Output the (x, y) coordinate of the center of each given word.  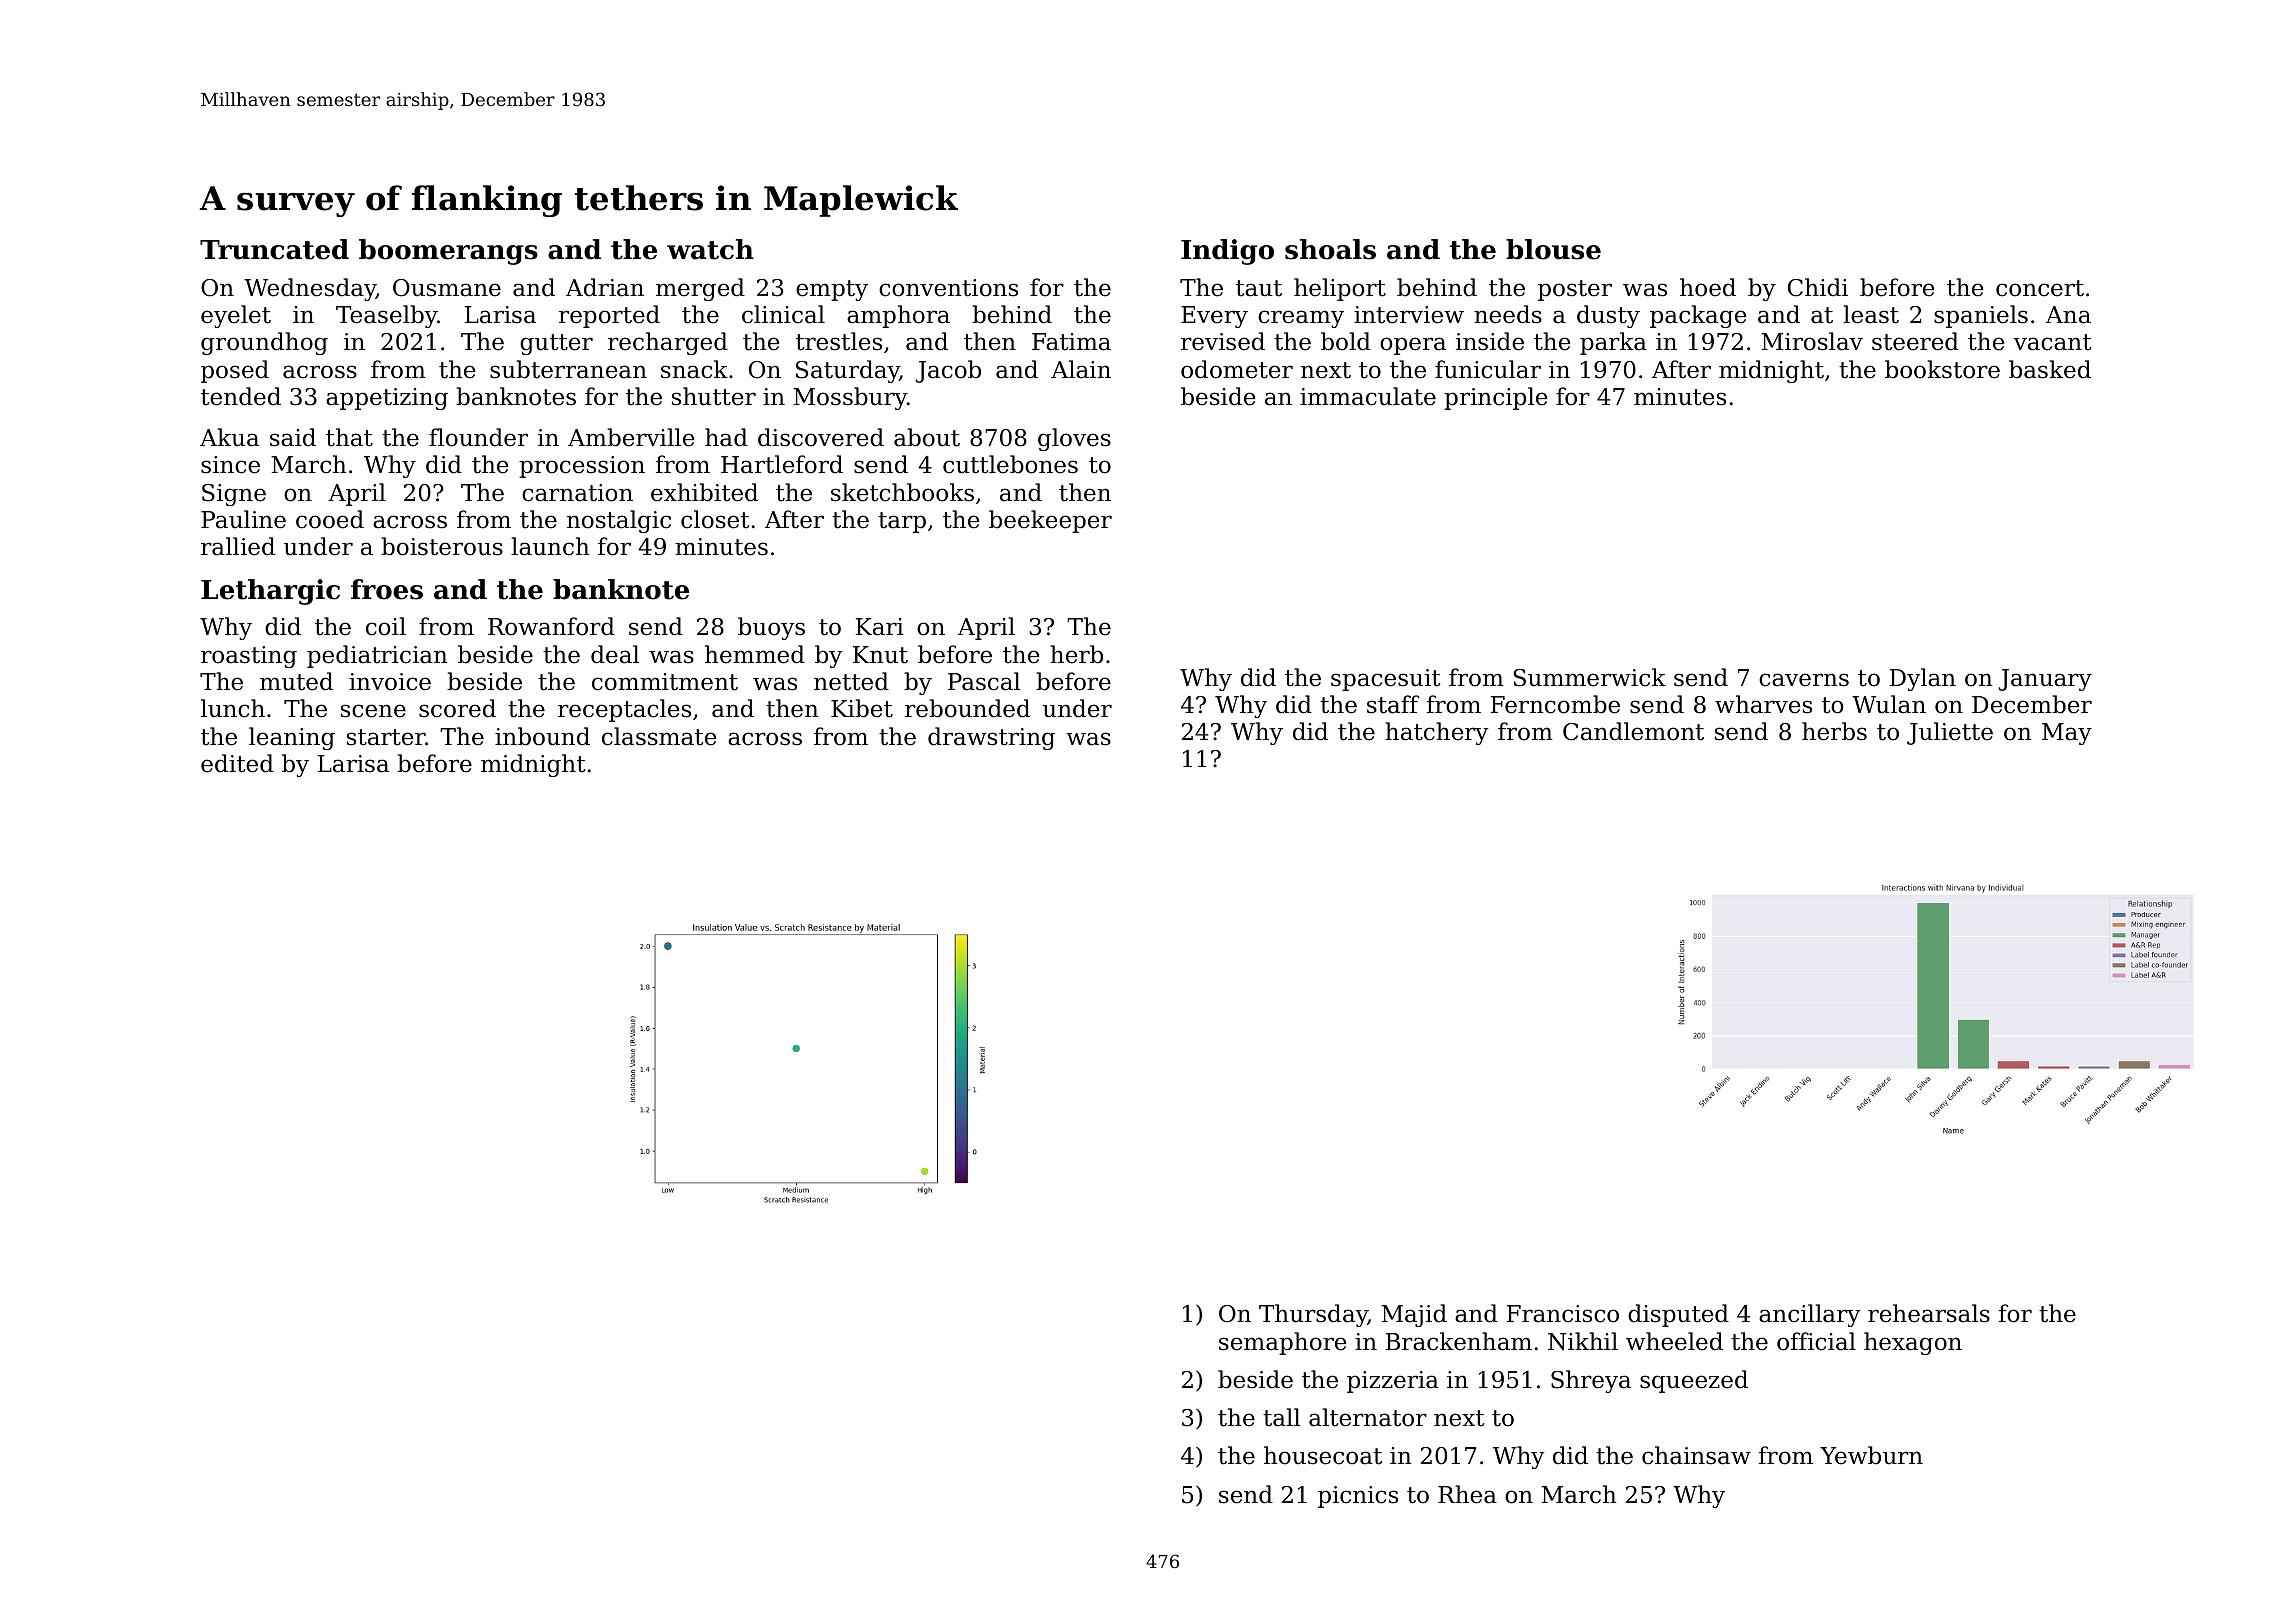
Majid (1414, 1315)
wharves (1763, 704)
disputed (1678, 1315)
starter (386, 737)
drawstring (991, 738)
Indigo (1227, 252)
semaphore (1282, 1343)
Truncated (274, 249)
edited (237, 763)
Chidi (1818, 287)
